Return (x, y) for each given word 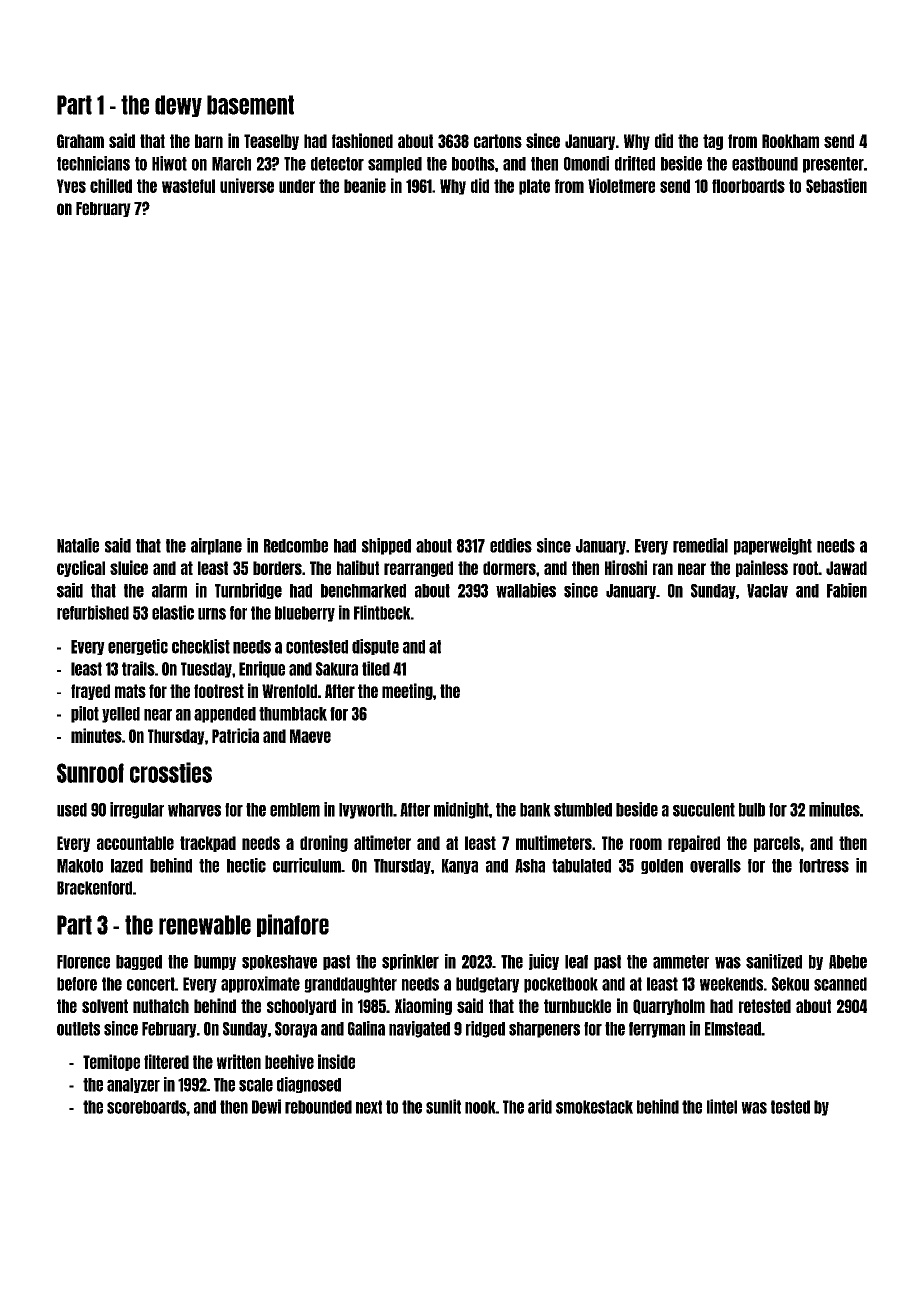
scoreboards (146, 1107)
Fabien (847, 590)
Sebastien (836, 185)
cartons (498, 141)
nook (480, 1107)
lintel (722, 1106)
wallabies (526, 590)
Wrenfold (289, 691)
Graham (80, 141)
